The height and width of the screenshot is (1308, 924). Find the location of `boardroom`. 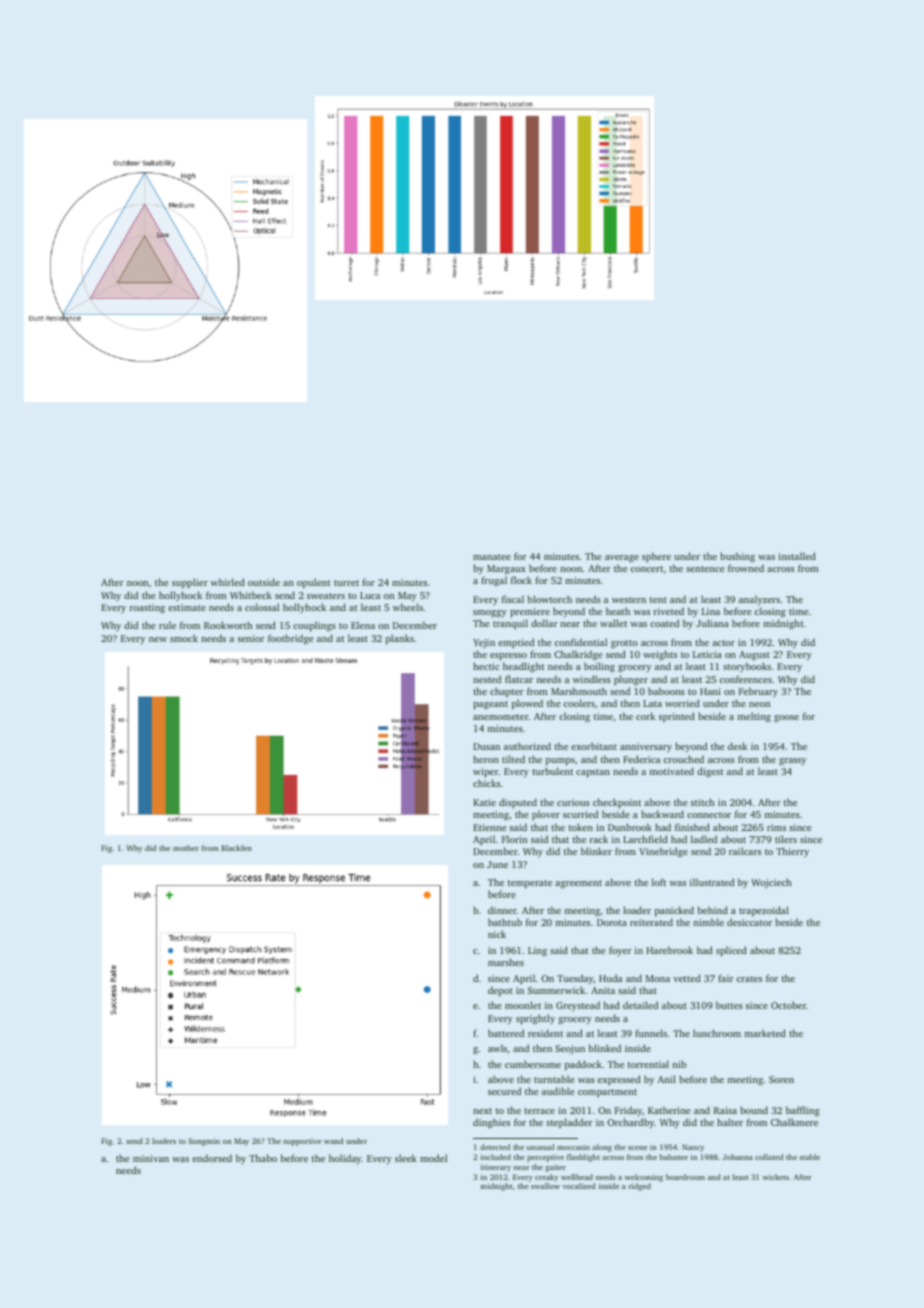

boardroom is located at coordinates (685, 1177).
